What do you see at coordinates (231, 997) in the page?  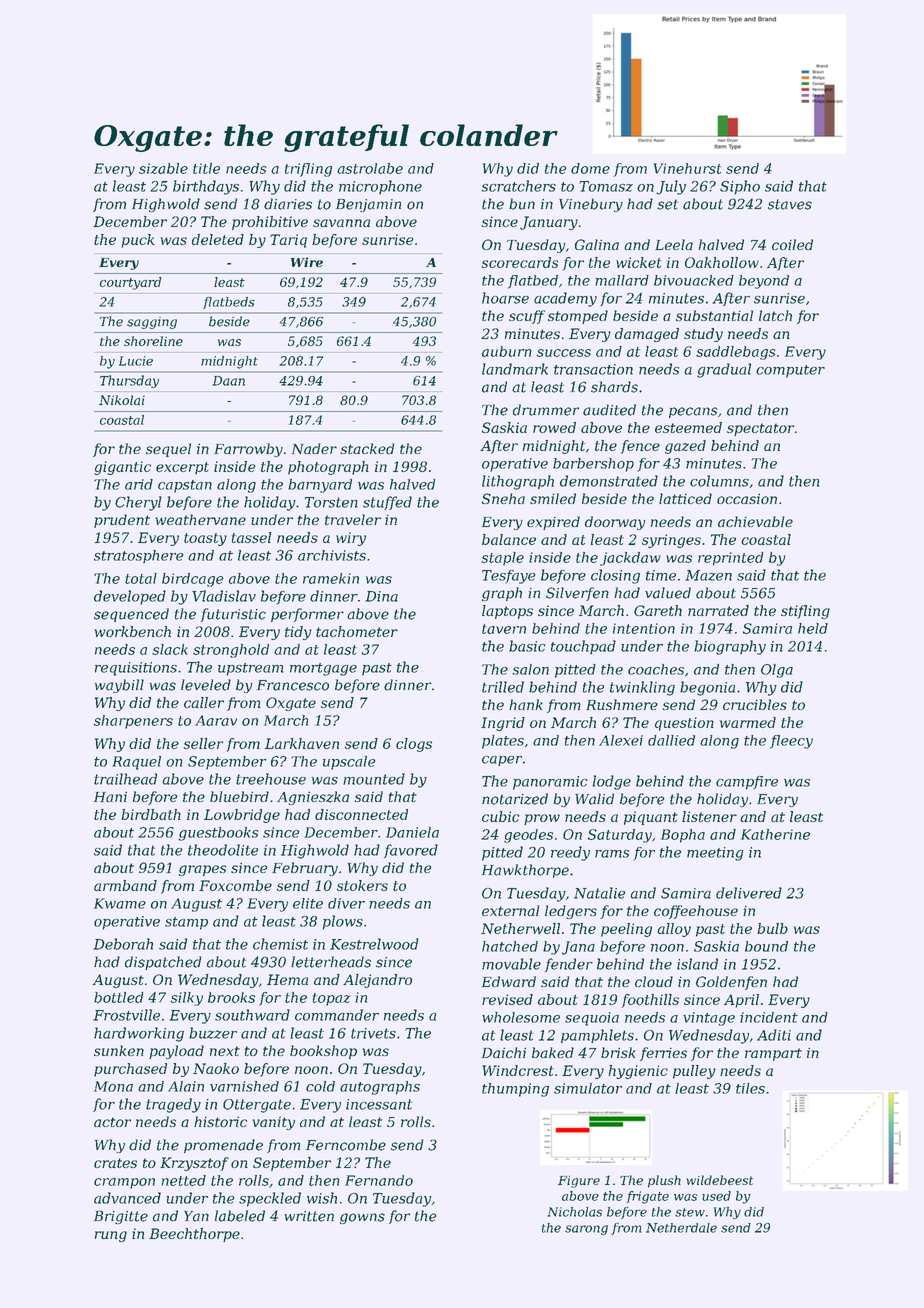 I see `brooks` at bounding box center [231, 997].
